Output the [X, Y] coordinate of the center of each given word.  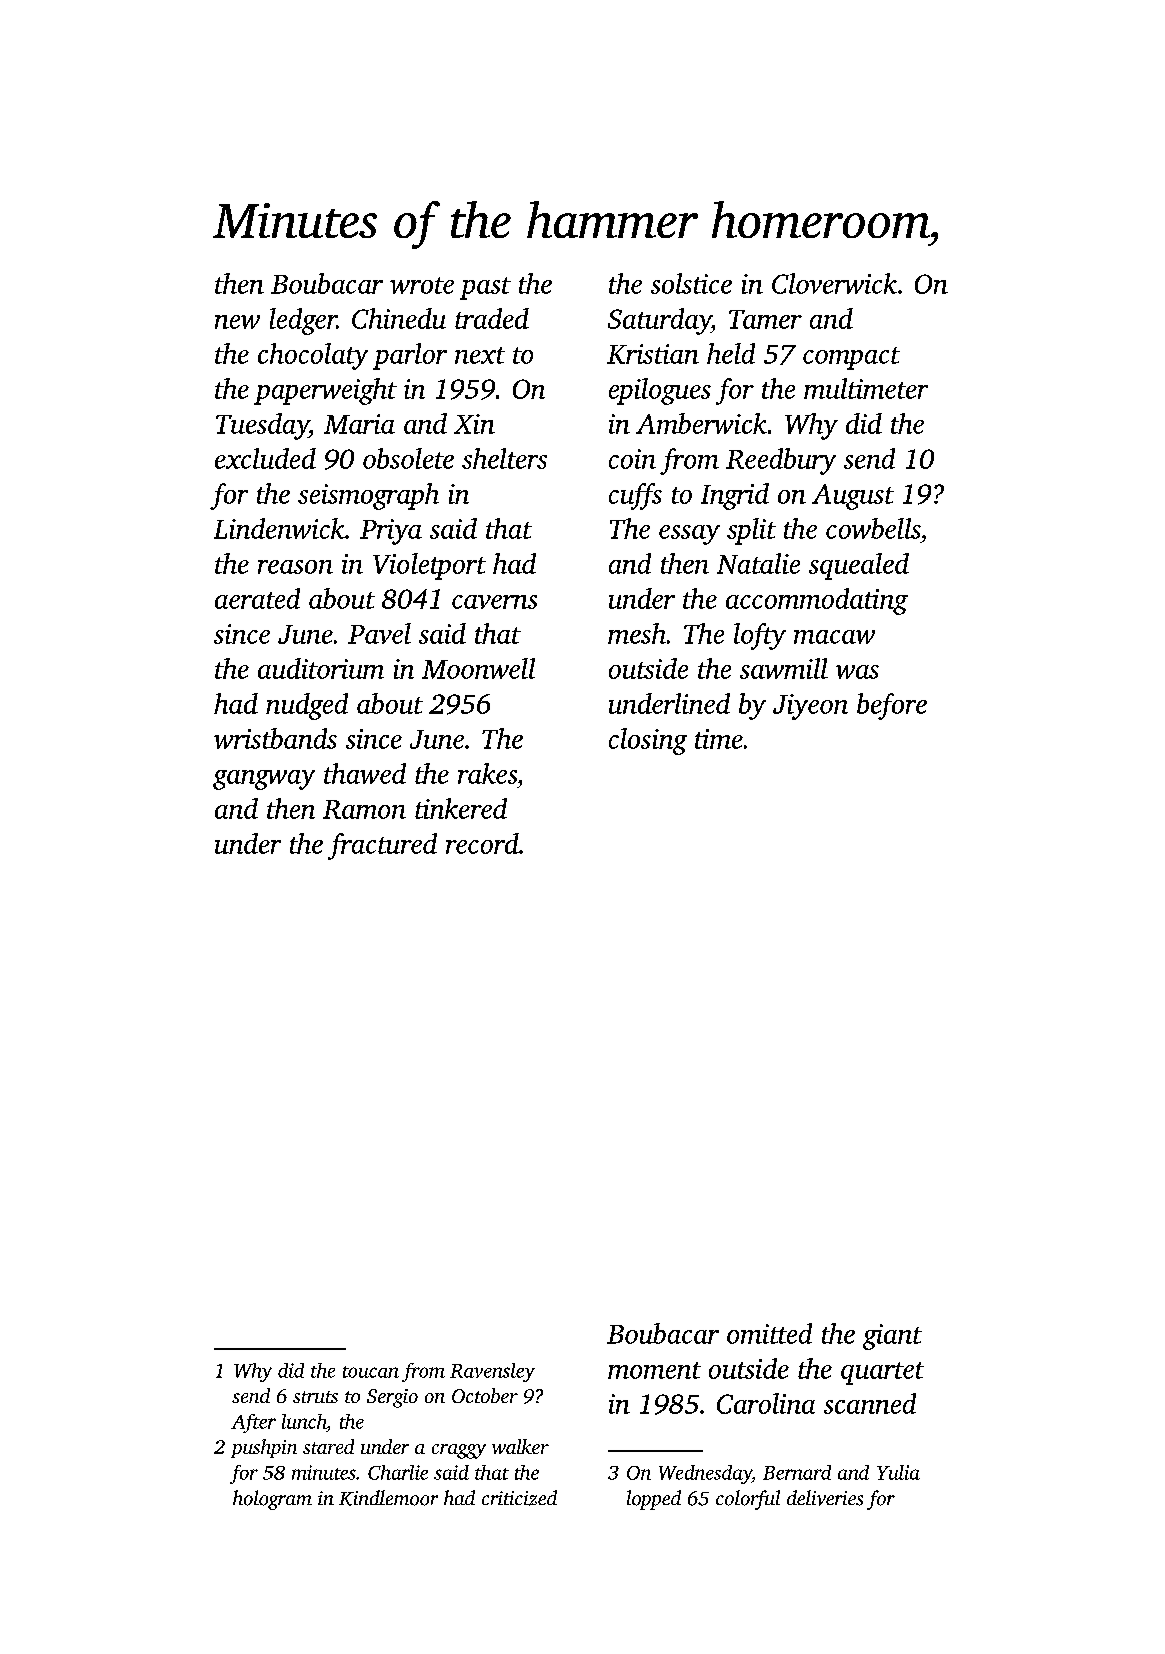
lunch [304, 1421]
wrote [422, 285]
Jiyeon [810, 707]
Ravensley [492, 1372]
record [482, 843]
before [892, 706]
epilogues [660, 391]
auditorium [321, 668]
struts [315, 1397]
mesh [637, 633]
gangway [264, 780]
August [853, 497]
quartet [882, 1373]
